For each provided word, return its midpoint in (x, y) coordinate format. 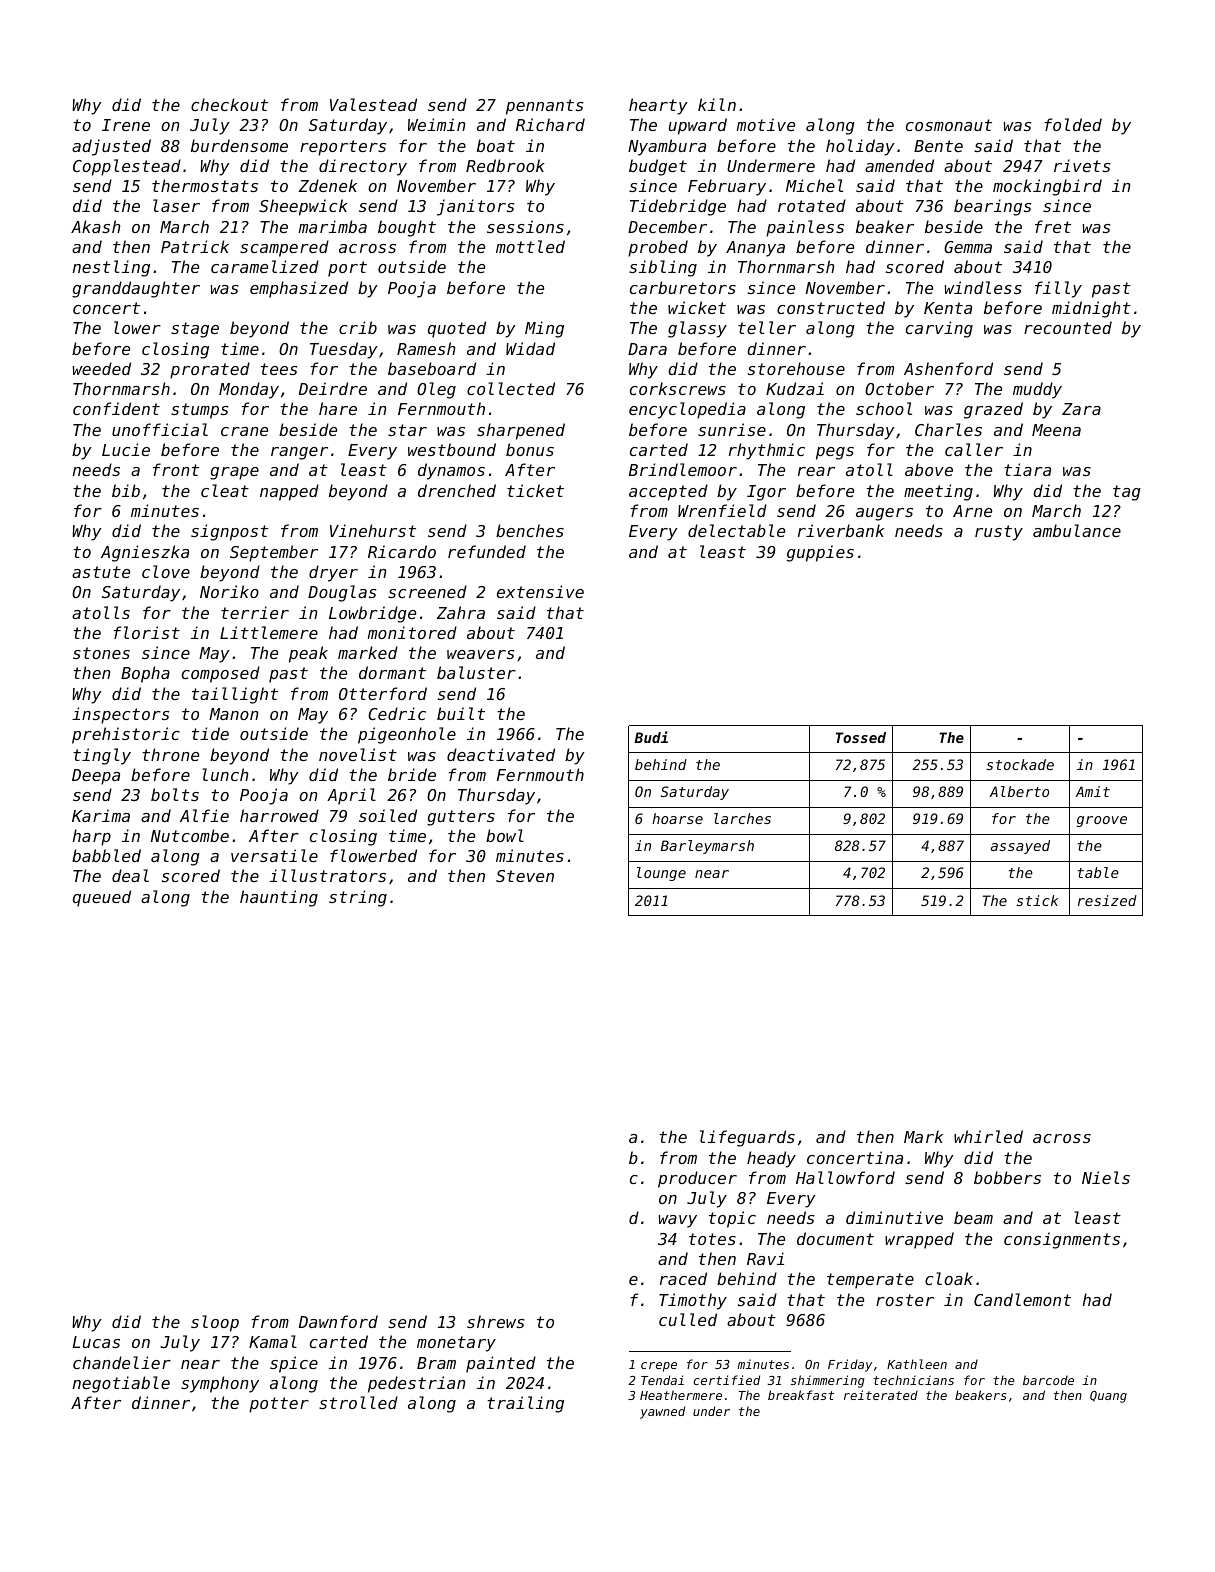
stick (1037, 900)
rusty (999, 533)
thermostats (205, 185)
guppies (820, 553)
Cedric (397, 713)
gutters (461, 818)
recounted (1068, 327)
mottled (530, 246)
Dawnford (338, 1321)
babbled (106, 855)
